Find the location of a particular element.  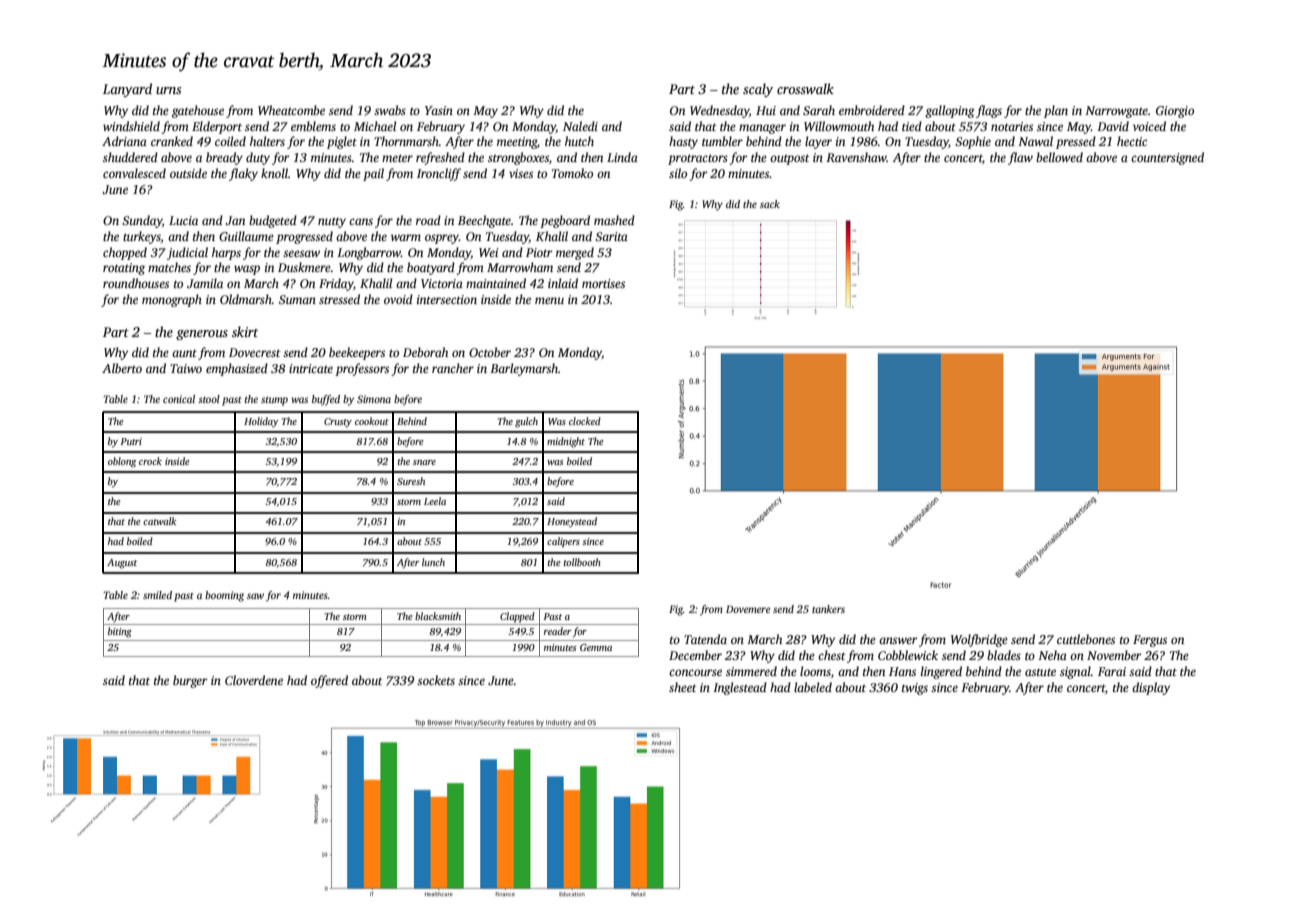

smiled is located at coordinates (157, 595).
